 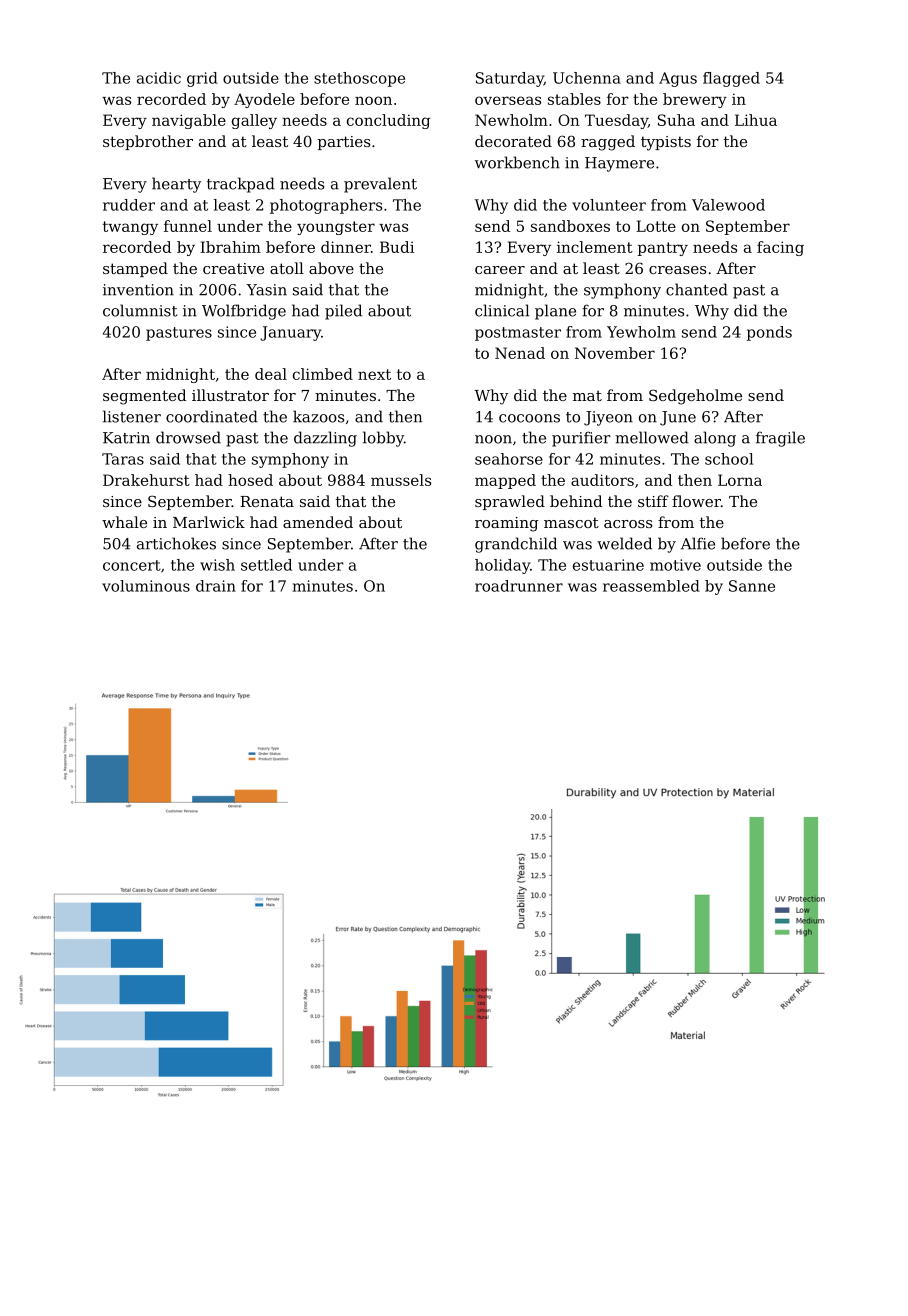 What do you see at coordinates (587, 78) in the page?
I see `Uchenna` at bounding box center [587, 78].
